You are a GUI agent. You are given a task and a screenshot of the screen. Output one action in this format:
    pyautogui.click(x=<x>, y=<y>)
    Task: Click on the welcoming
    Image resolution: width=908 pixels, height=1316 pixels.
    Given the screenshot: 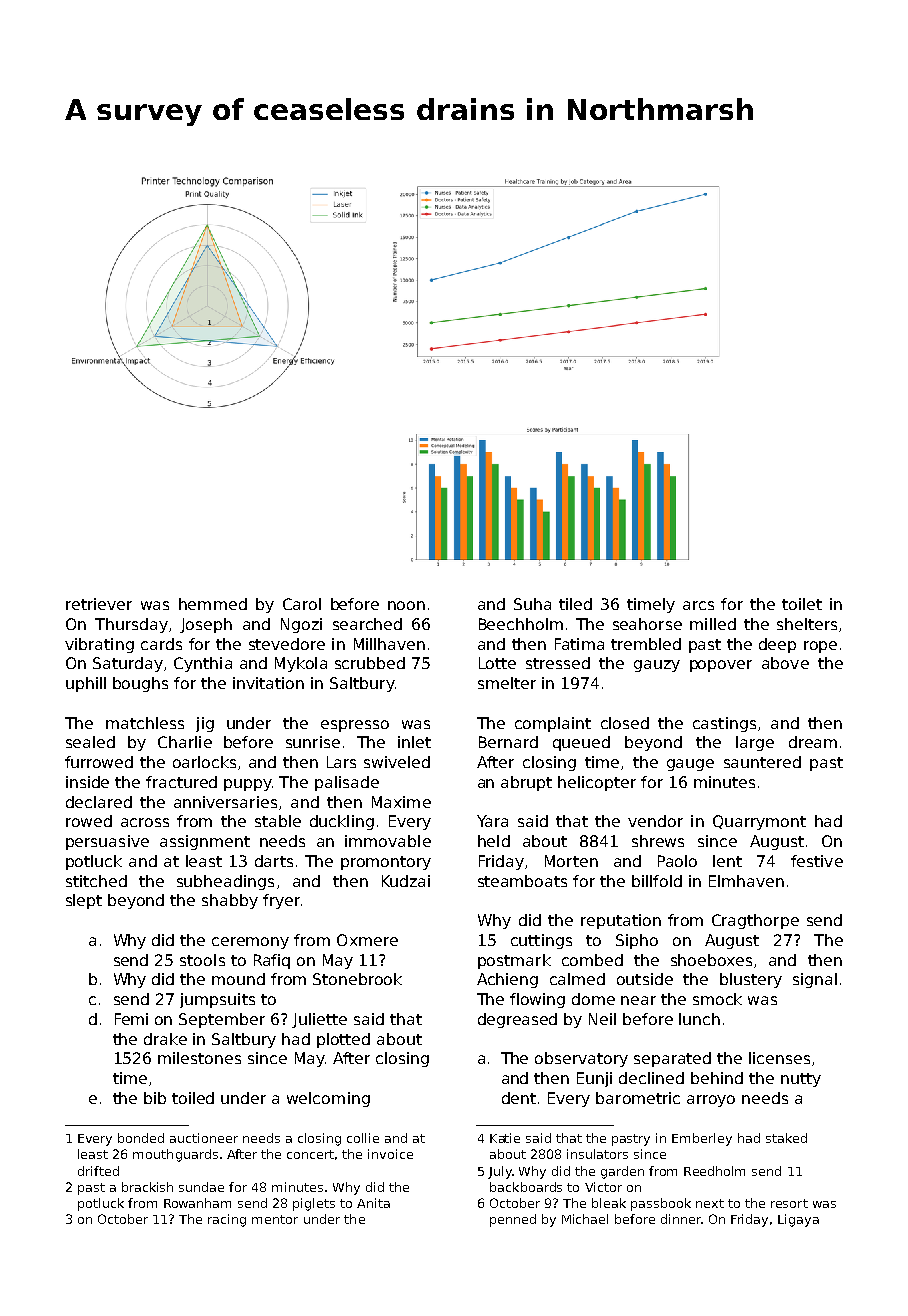 What is the action you would take?
    pyautogui.click(x=328, y=1099)
